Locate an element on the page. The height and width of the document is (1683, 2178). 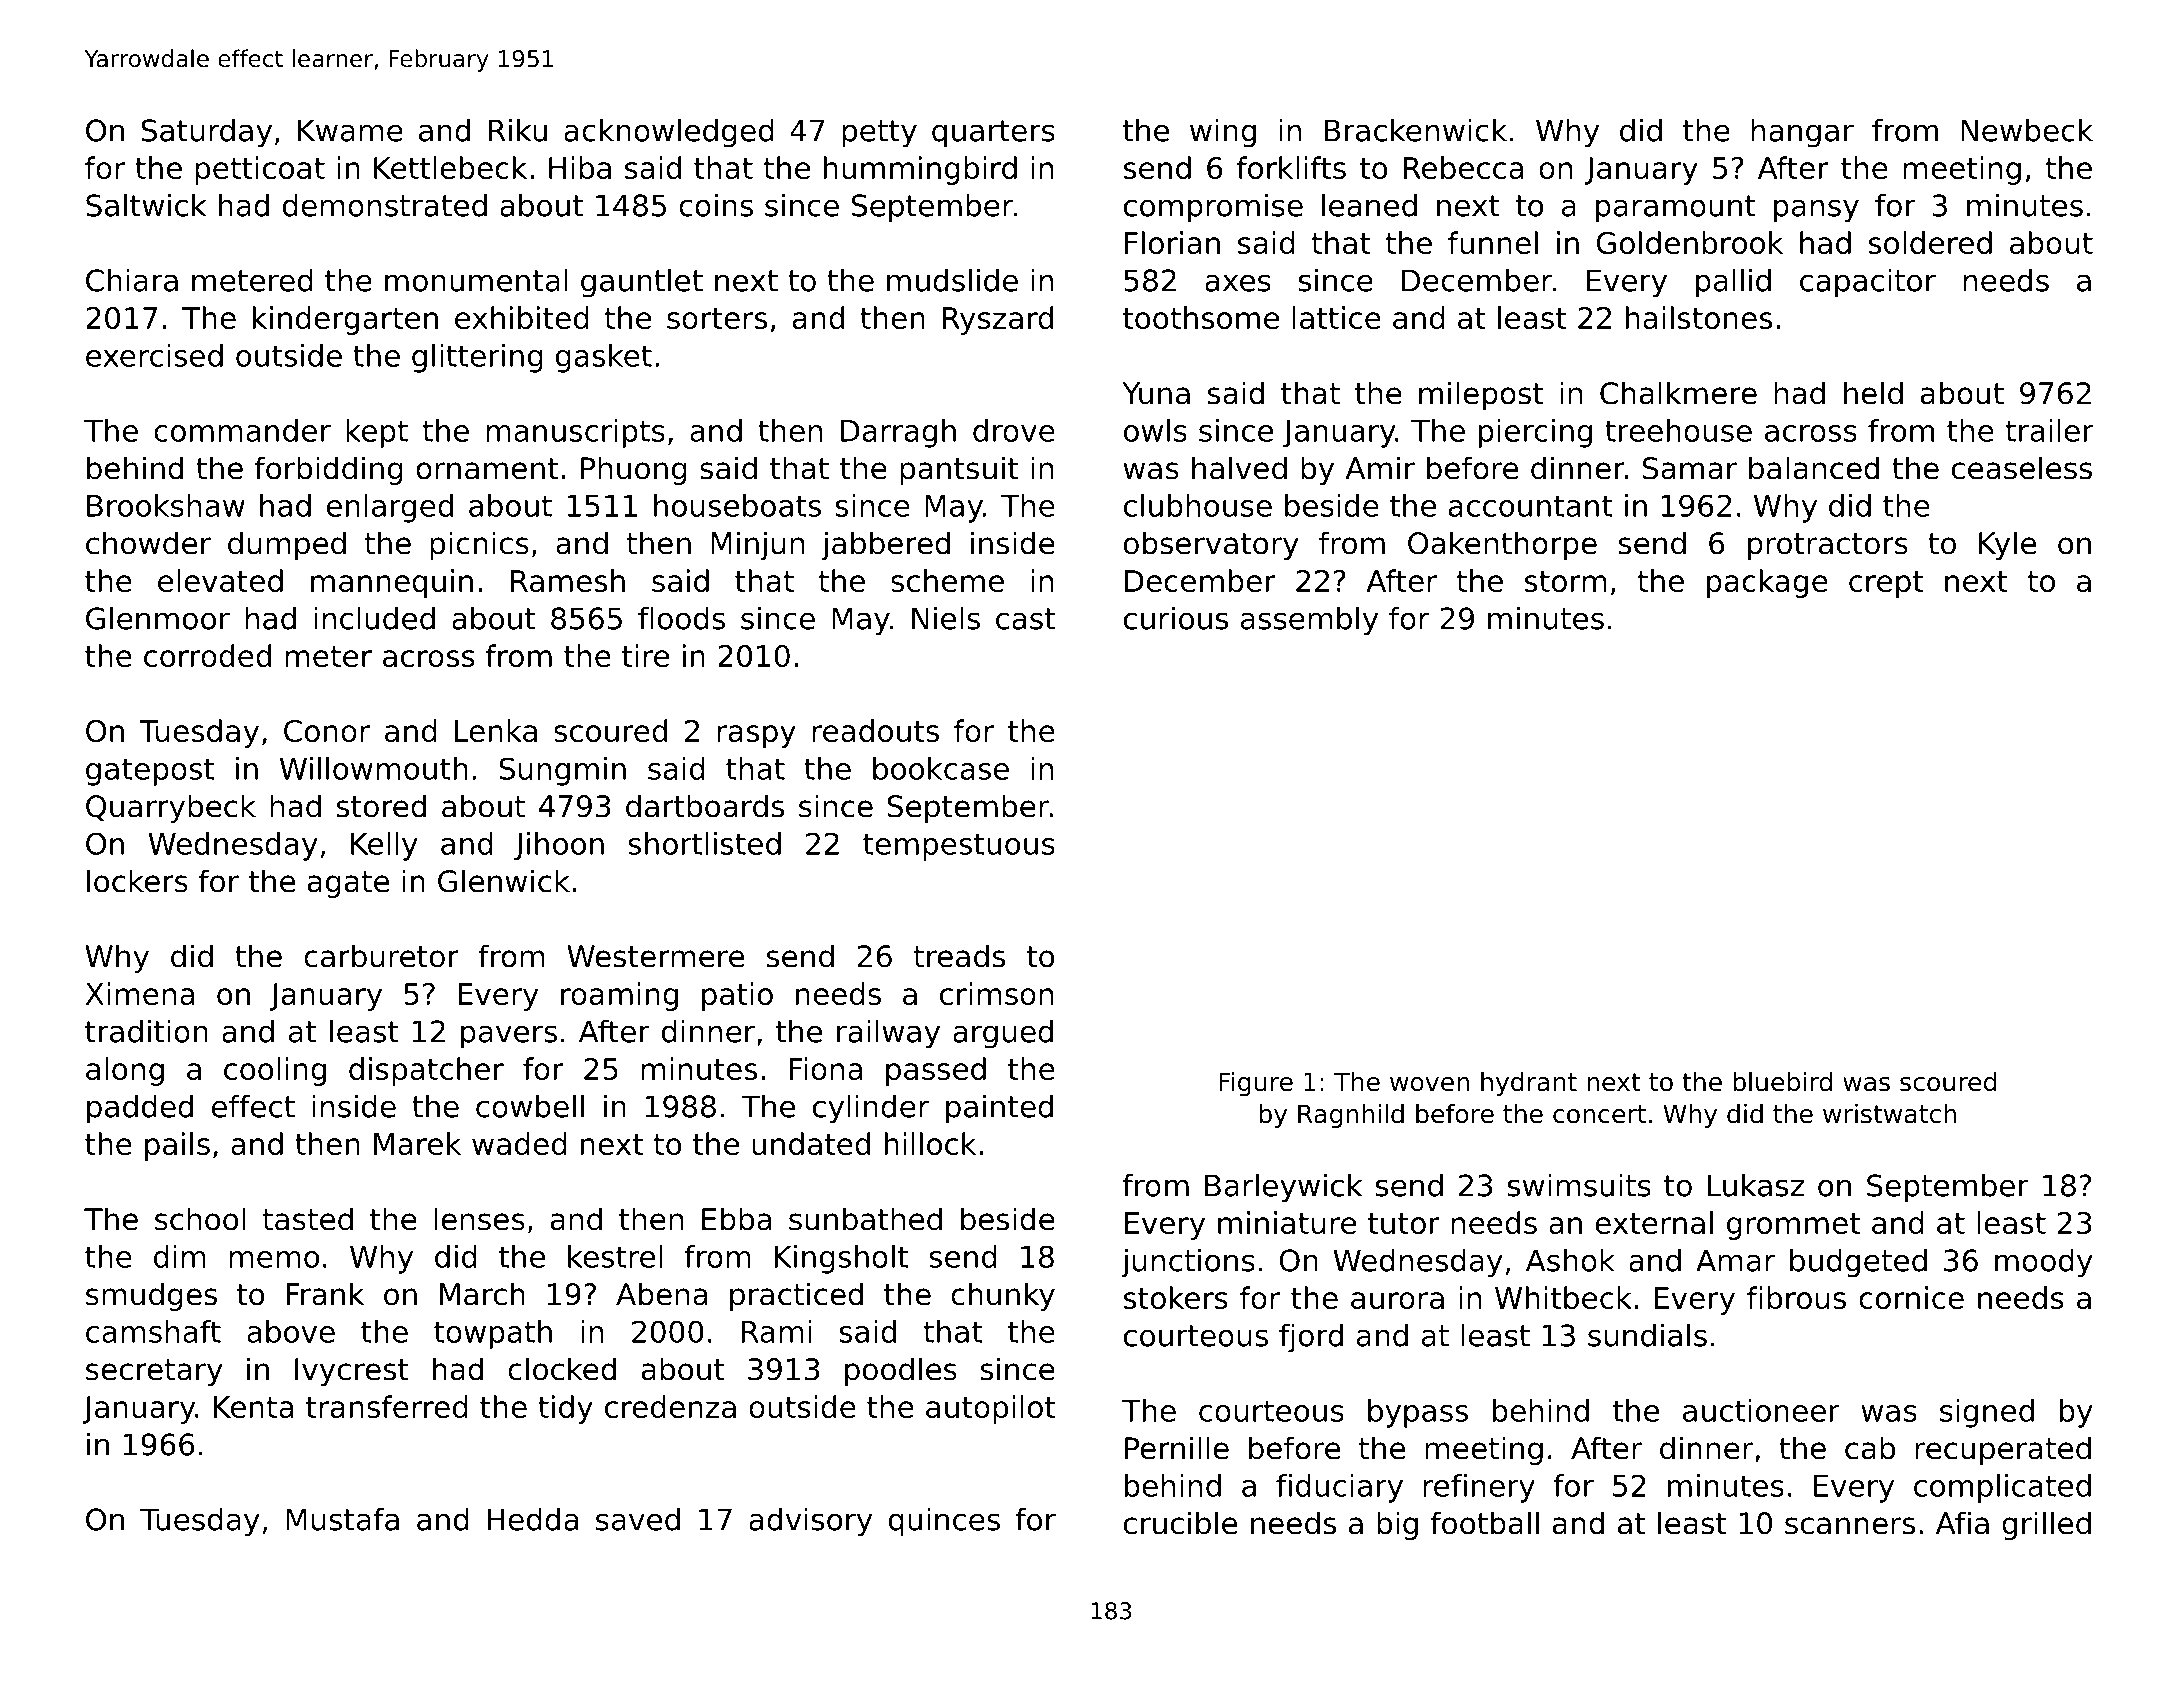
Newbeck is located at coordinates (2027, 130).
